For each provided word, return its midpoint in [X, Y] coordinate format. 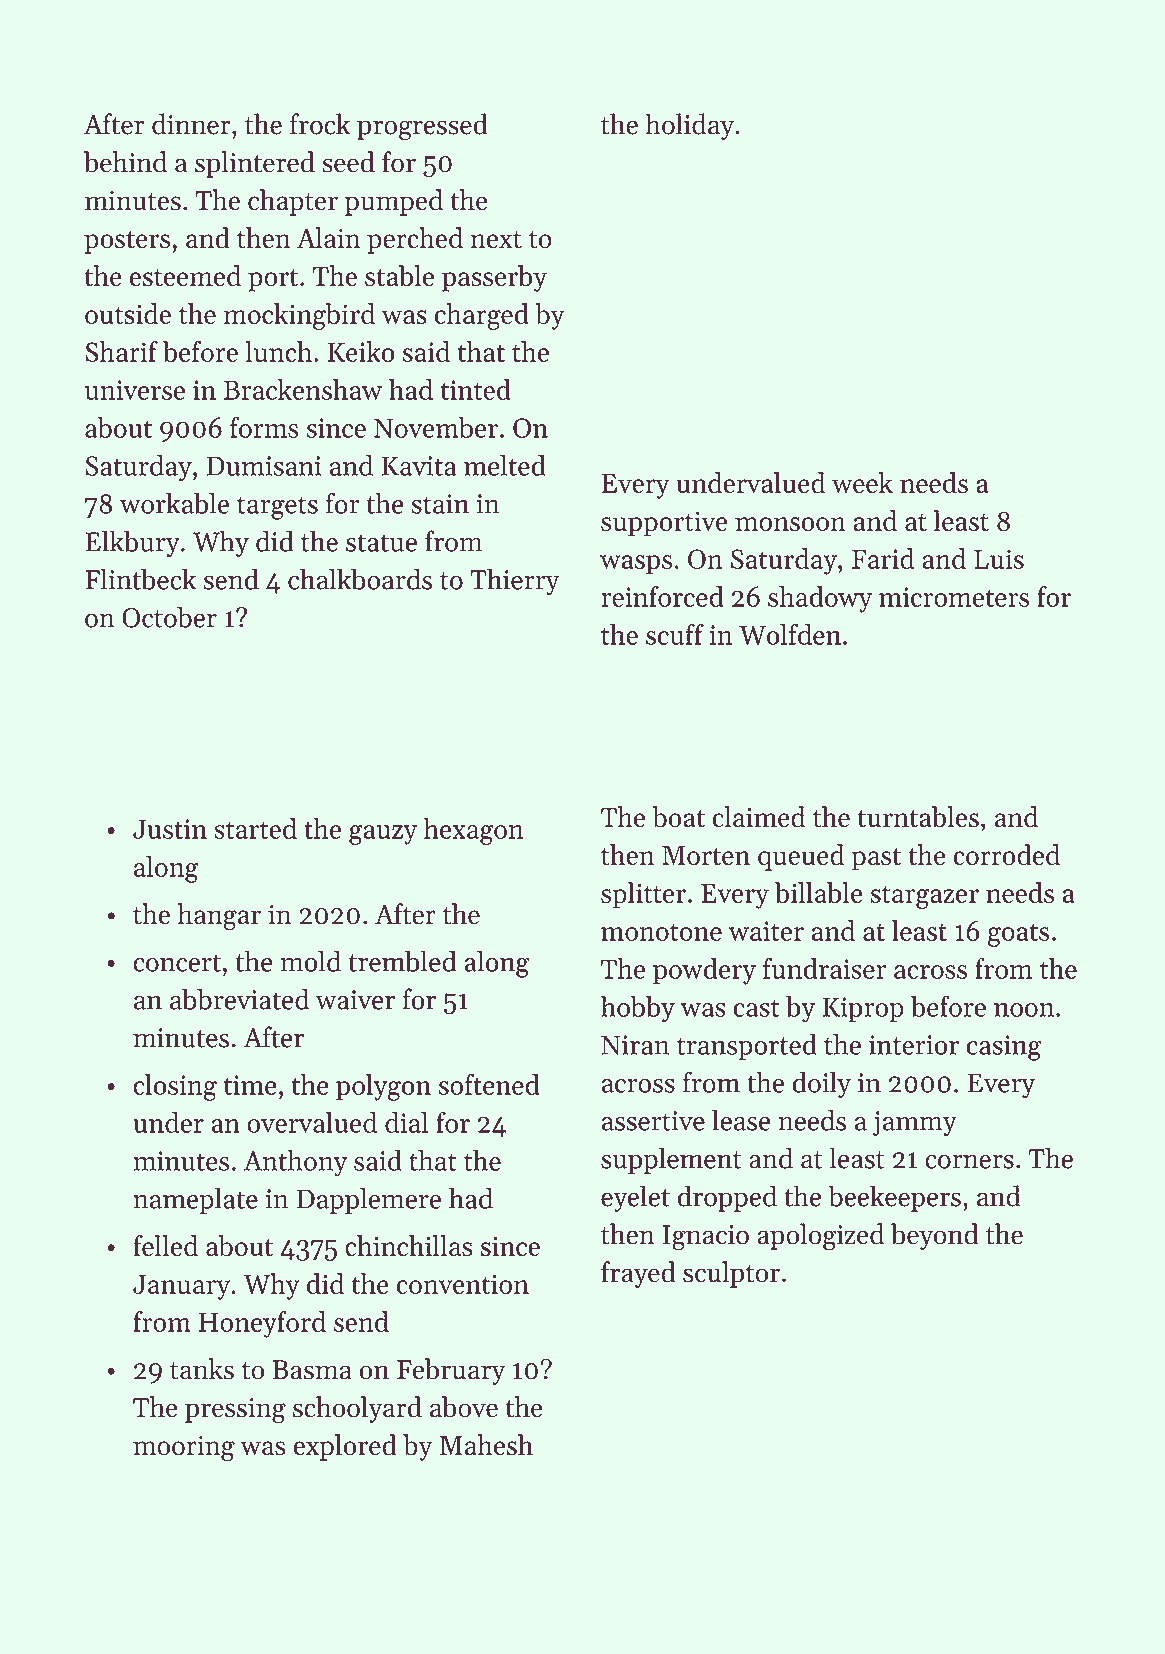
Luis [999, 559]
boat [678, 817]
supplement [671, 1160]
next [496, 240]
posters [127, 242]
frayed [638, 1274]
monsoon [790, 524]
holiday [689, 126]
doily [822, 1085]
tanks [202, 1369]
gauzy [383, 835]
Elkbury [132, 543]
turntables [918, 817]
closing [175, 1087]
